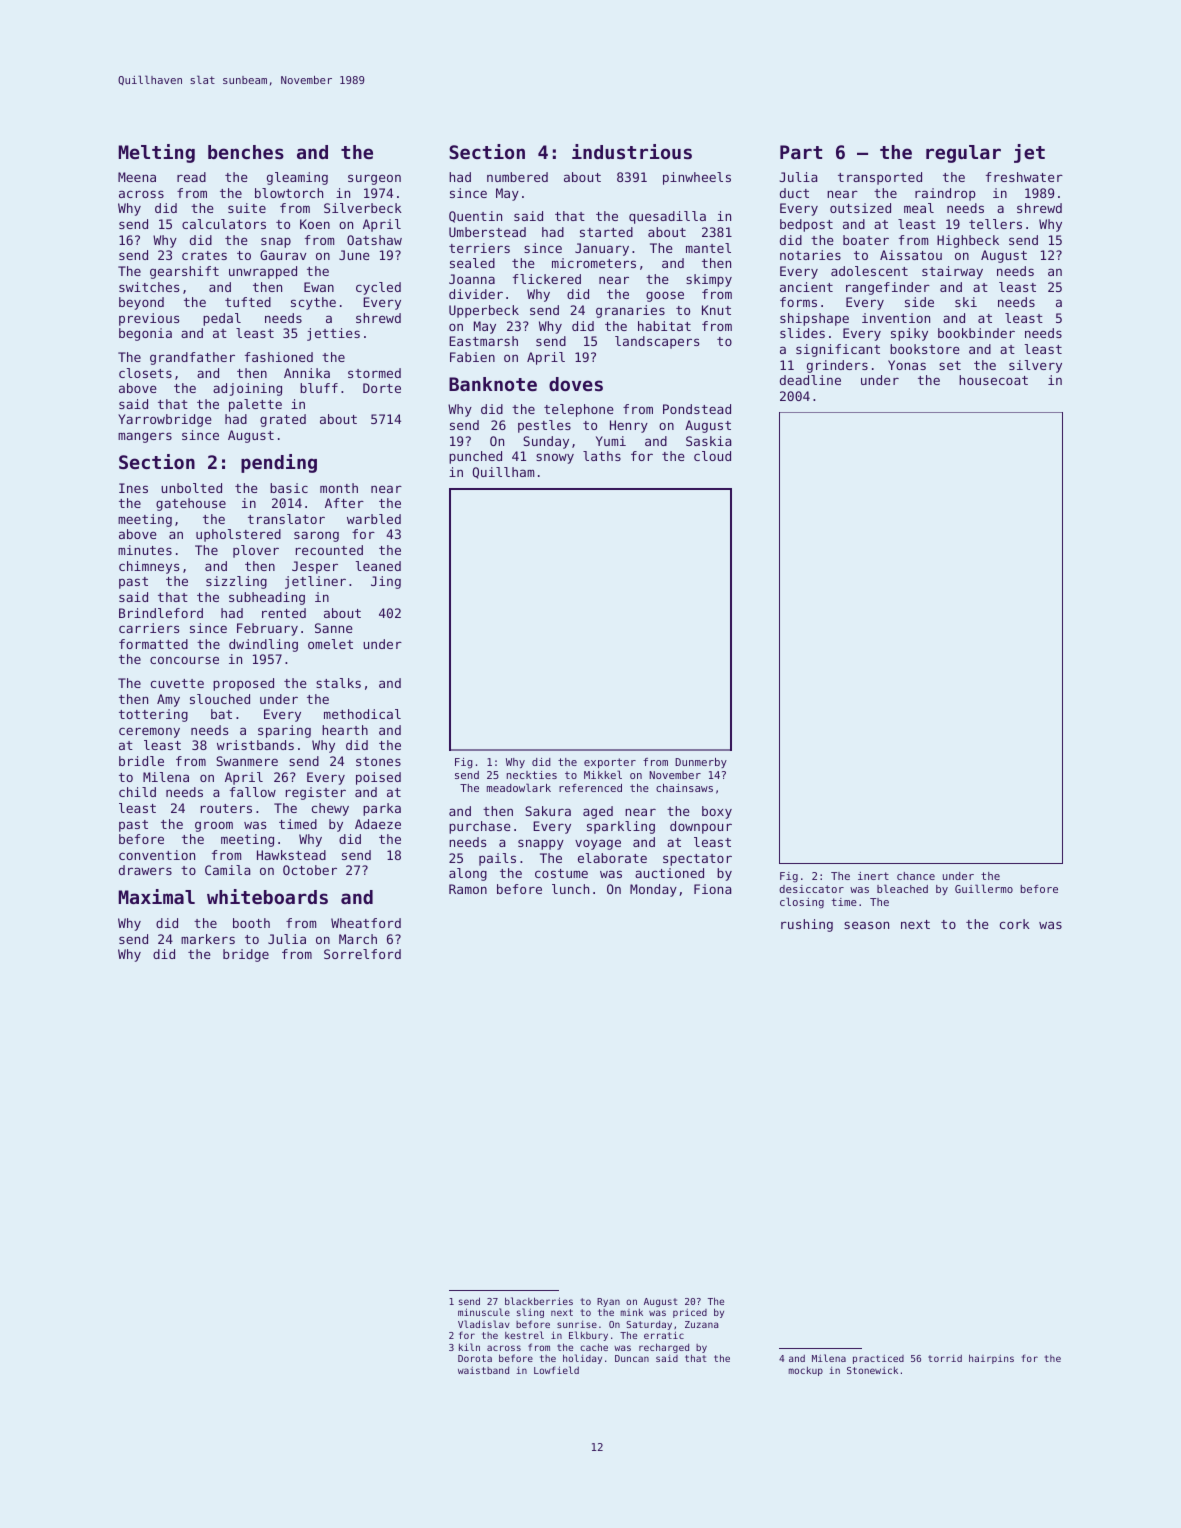 The image size is (1181, 1528). What do you see at coordinates (374, 179) in the page?
I see `surgeon` at bounding box center [374, 179].
